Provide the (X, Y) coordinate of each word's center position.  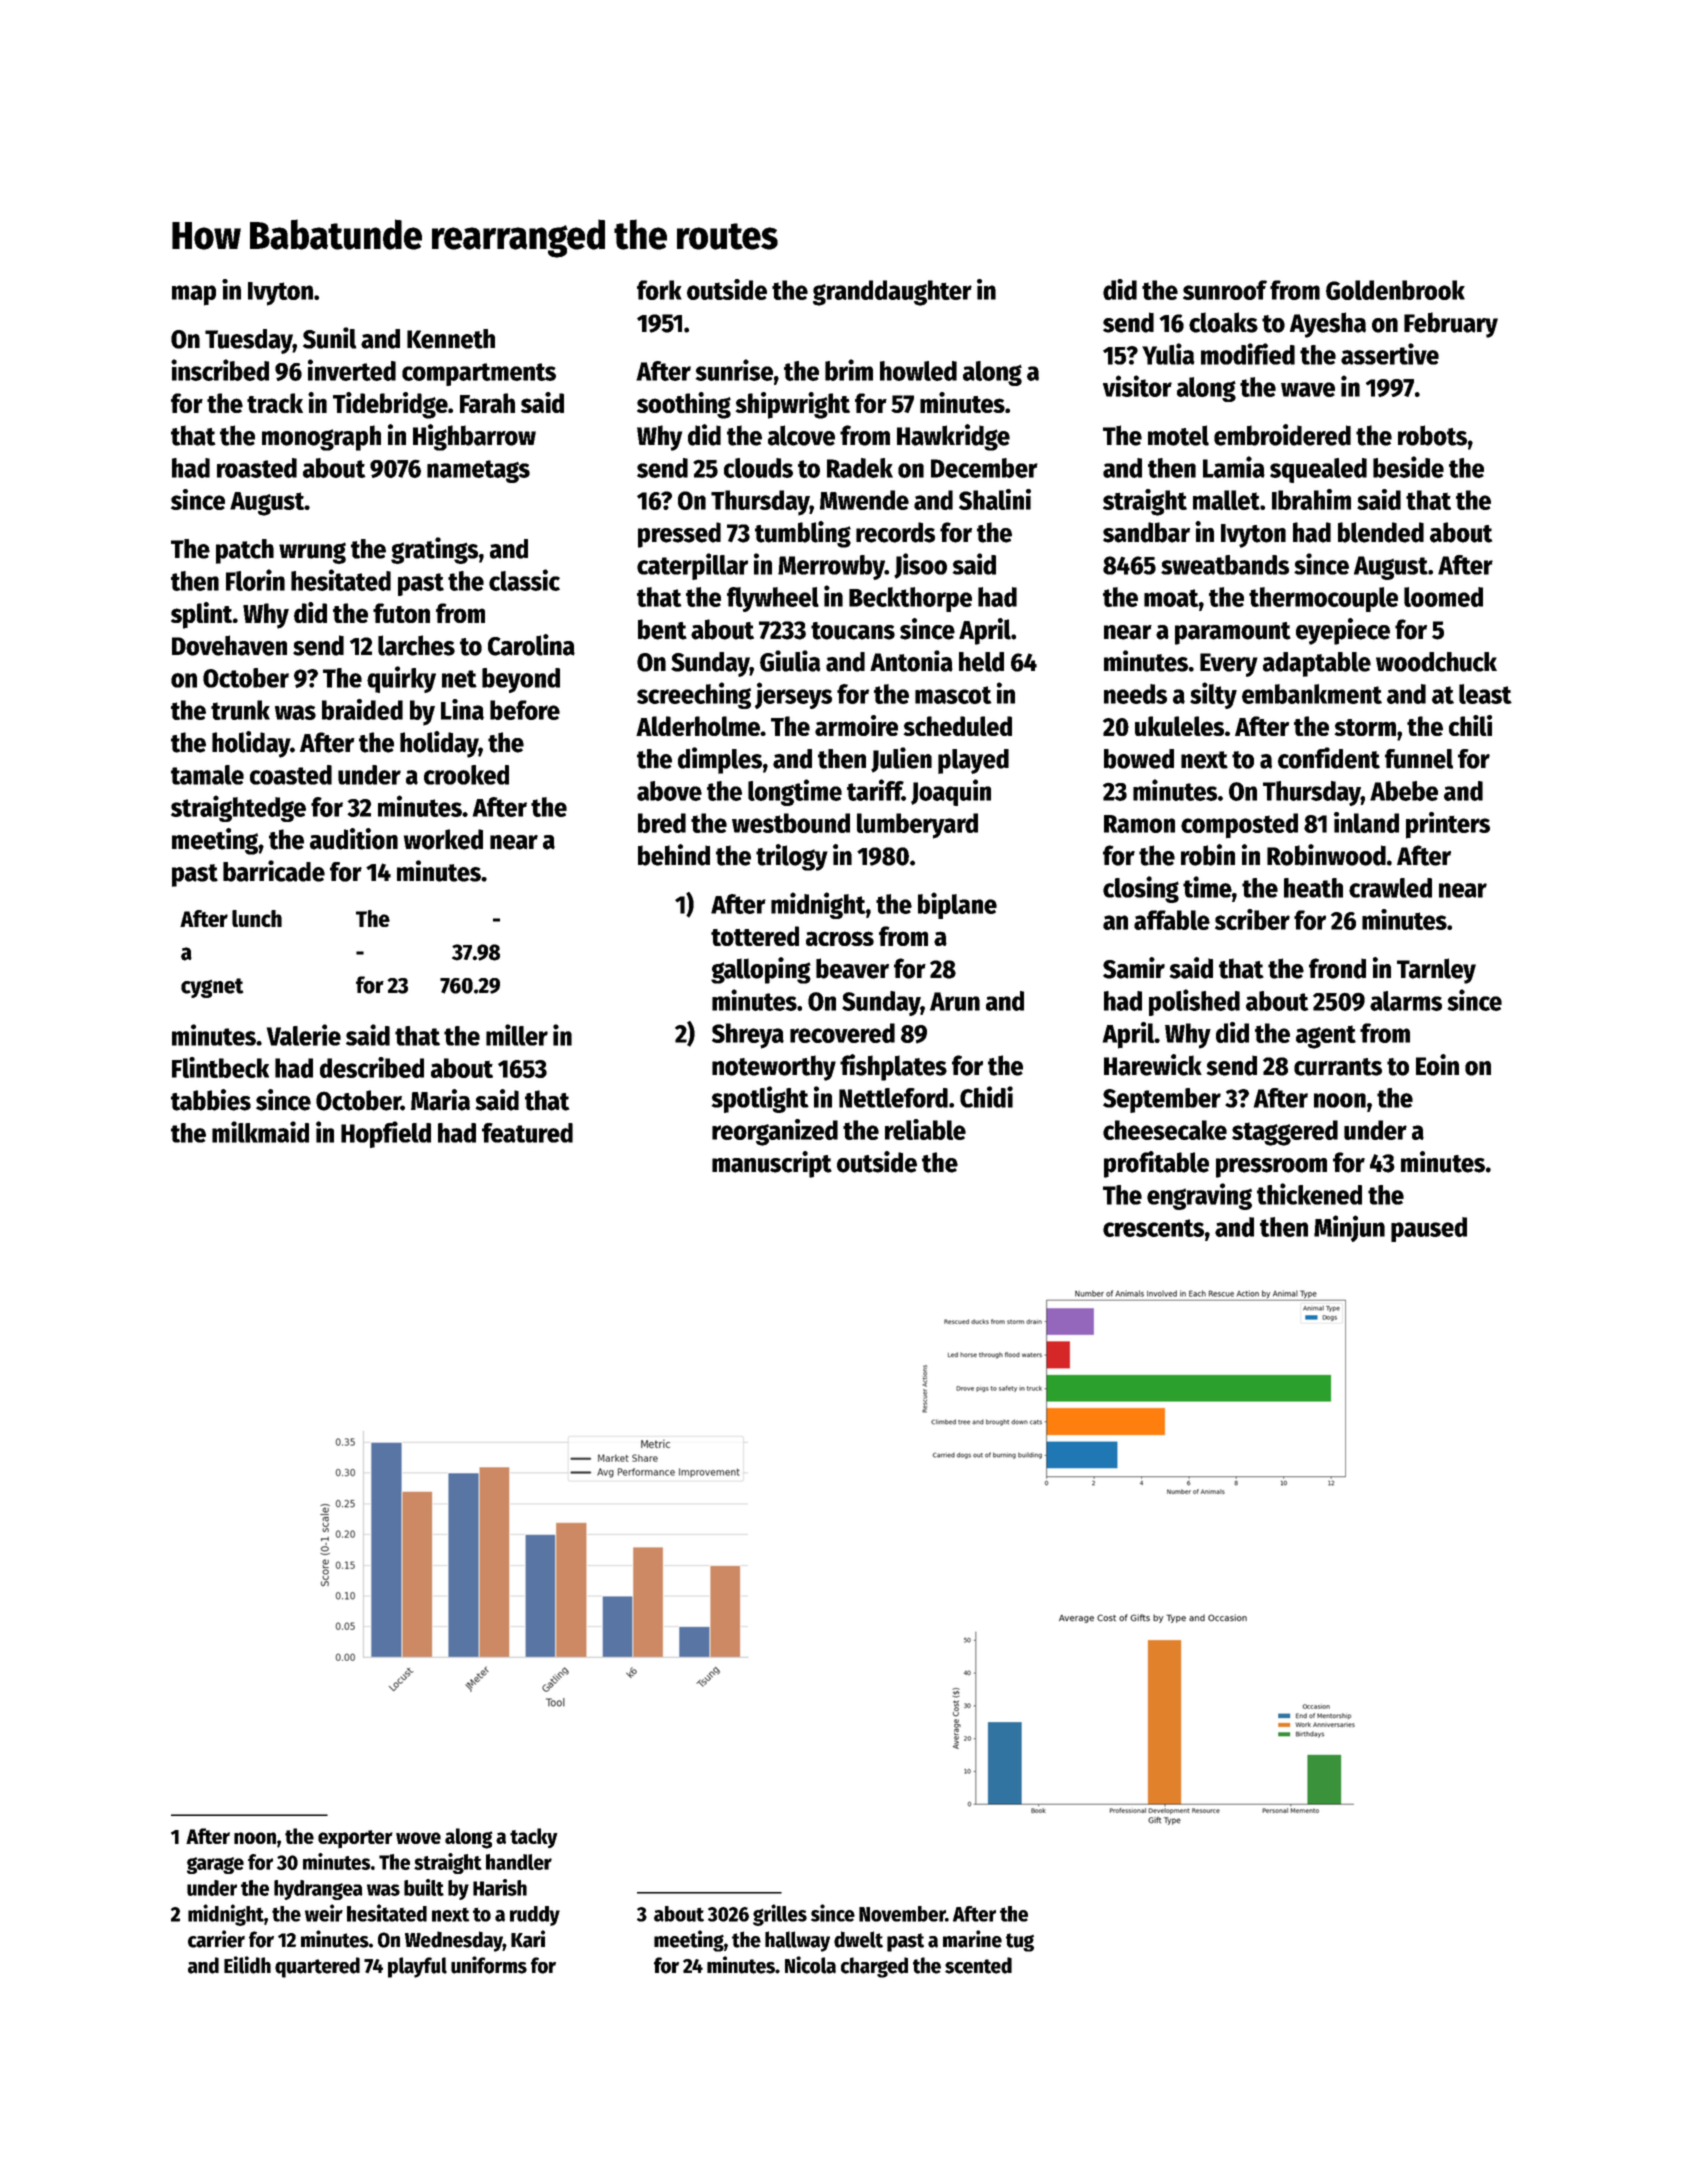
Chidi (986, 1097)
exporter (355, 1839)
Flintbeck (220, 1067)
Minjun (1349, 1228)
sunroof (1225, 290)
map (194, 295)
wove (418, 1838)
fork (659, 290)
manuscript (772, 1164)
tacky (534, 1838)
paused (1429, 1229)
